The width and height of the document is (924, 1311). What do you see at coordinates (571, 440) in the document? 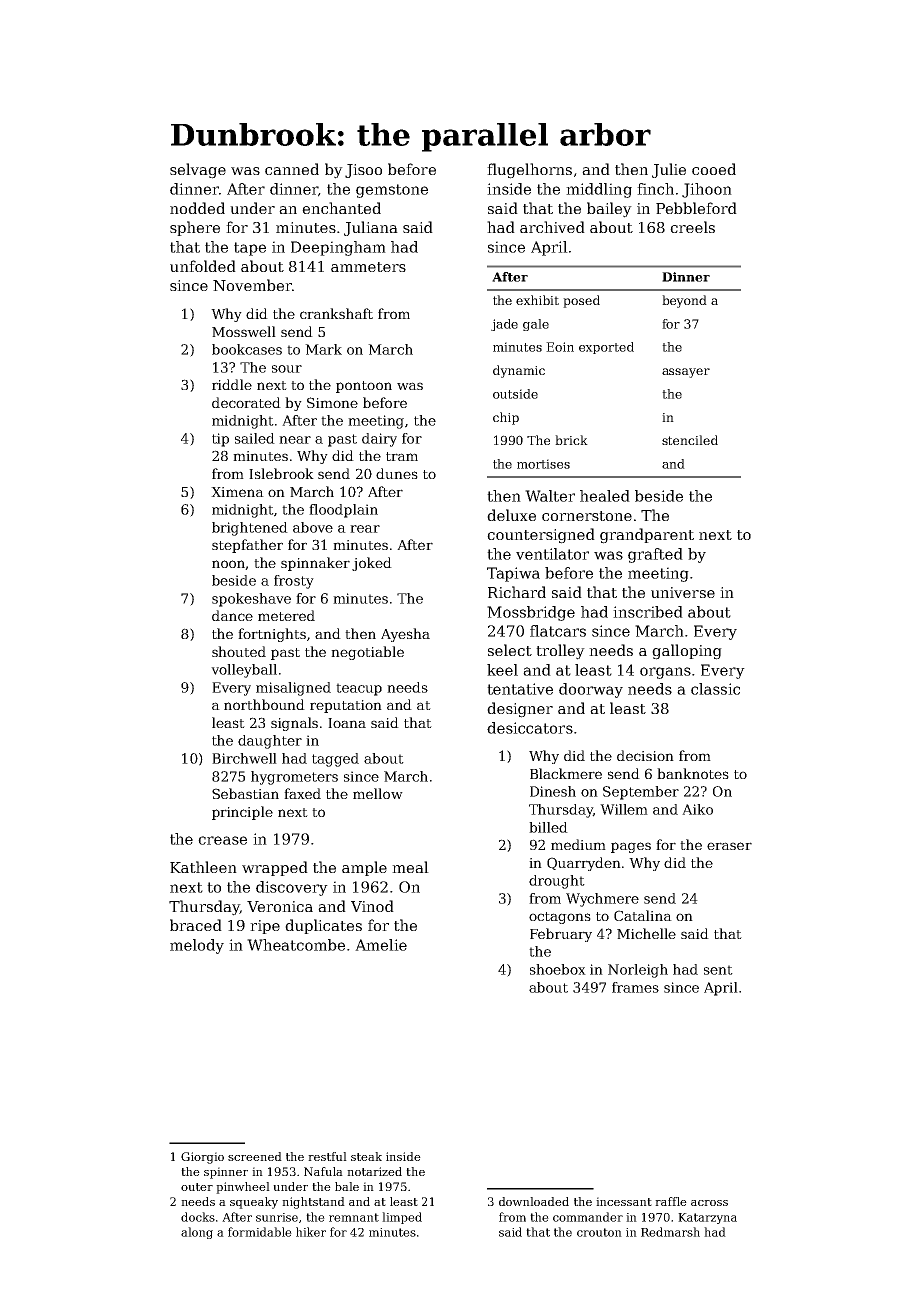
I see `brick` at bounding box center [571, 440].
